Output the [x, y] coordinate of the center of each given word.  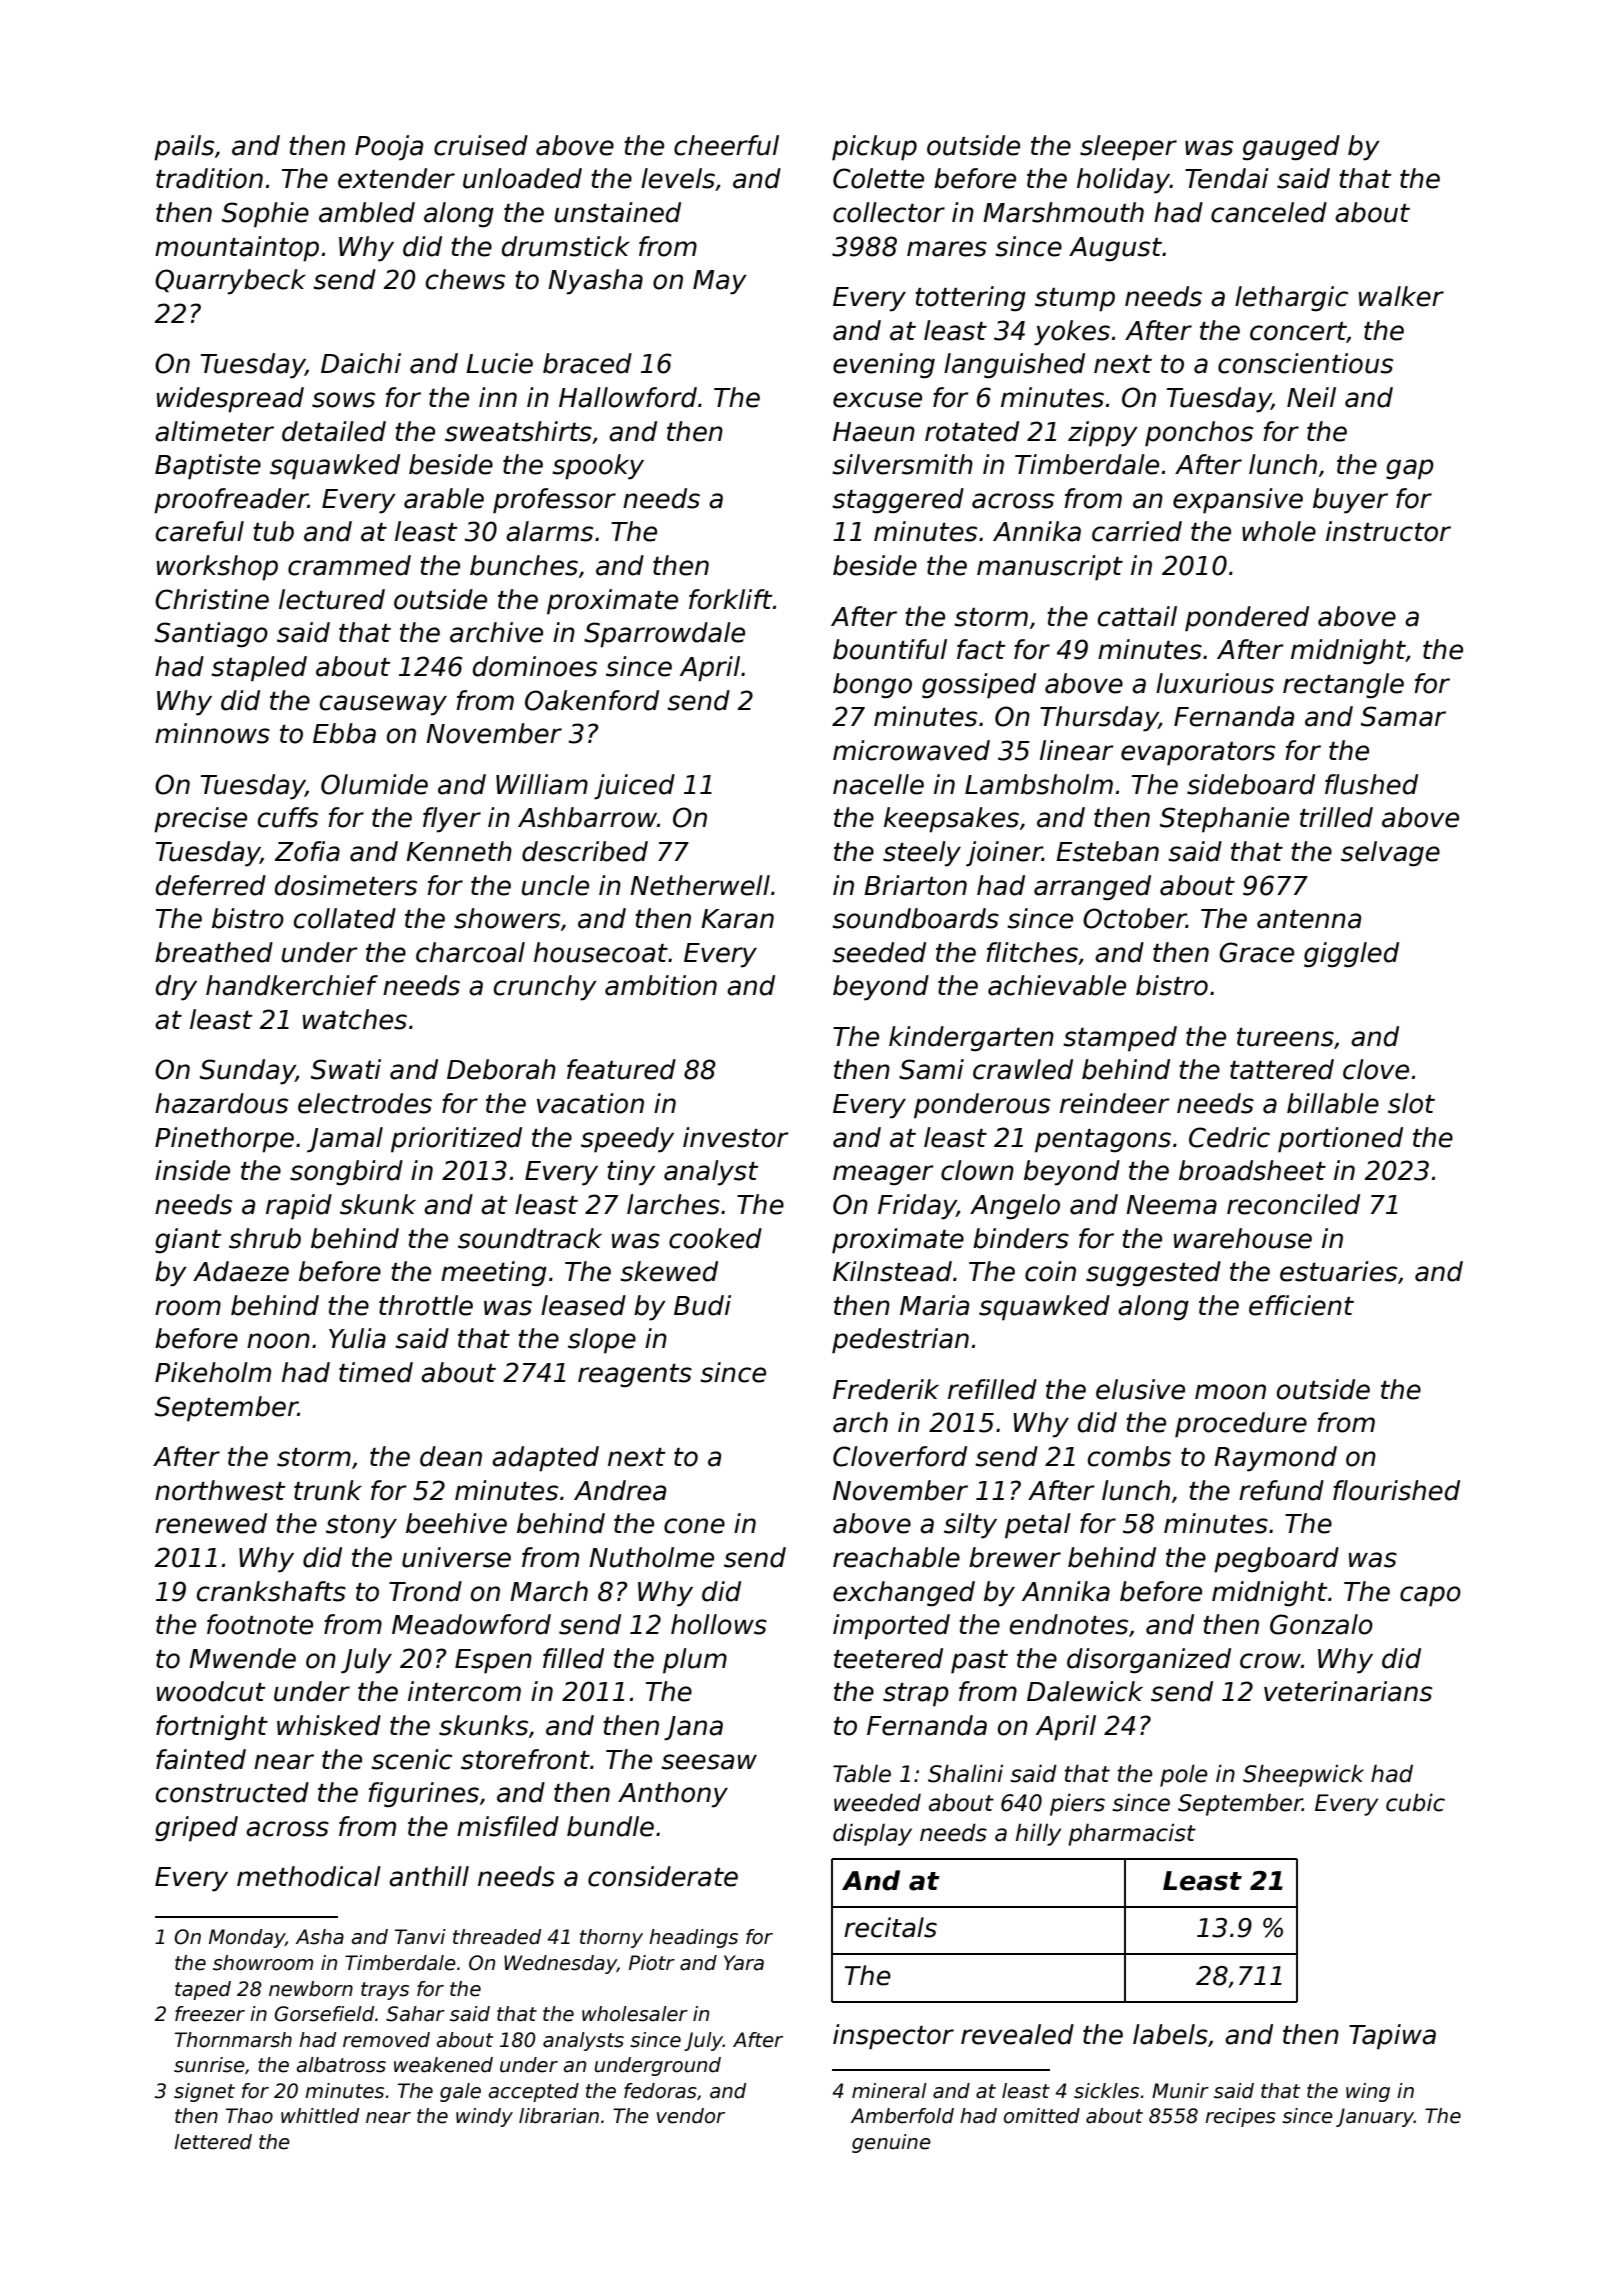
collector [889, 212]
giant [188, 1241]
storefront [525, 1759]
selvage [1390, 854]
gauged [1291, 148]
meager [883, 1175]
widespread [230, 400]
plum [695, 1661]
